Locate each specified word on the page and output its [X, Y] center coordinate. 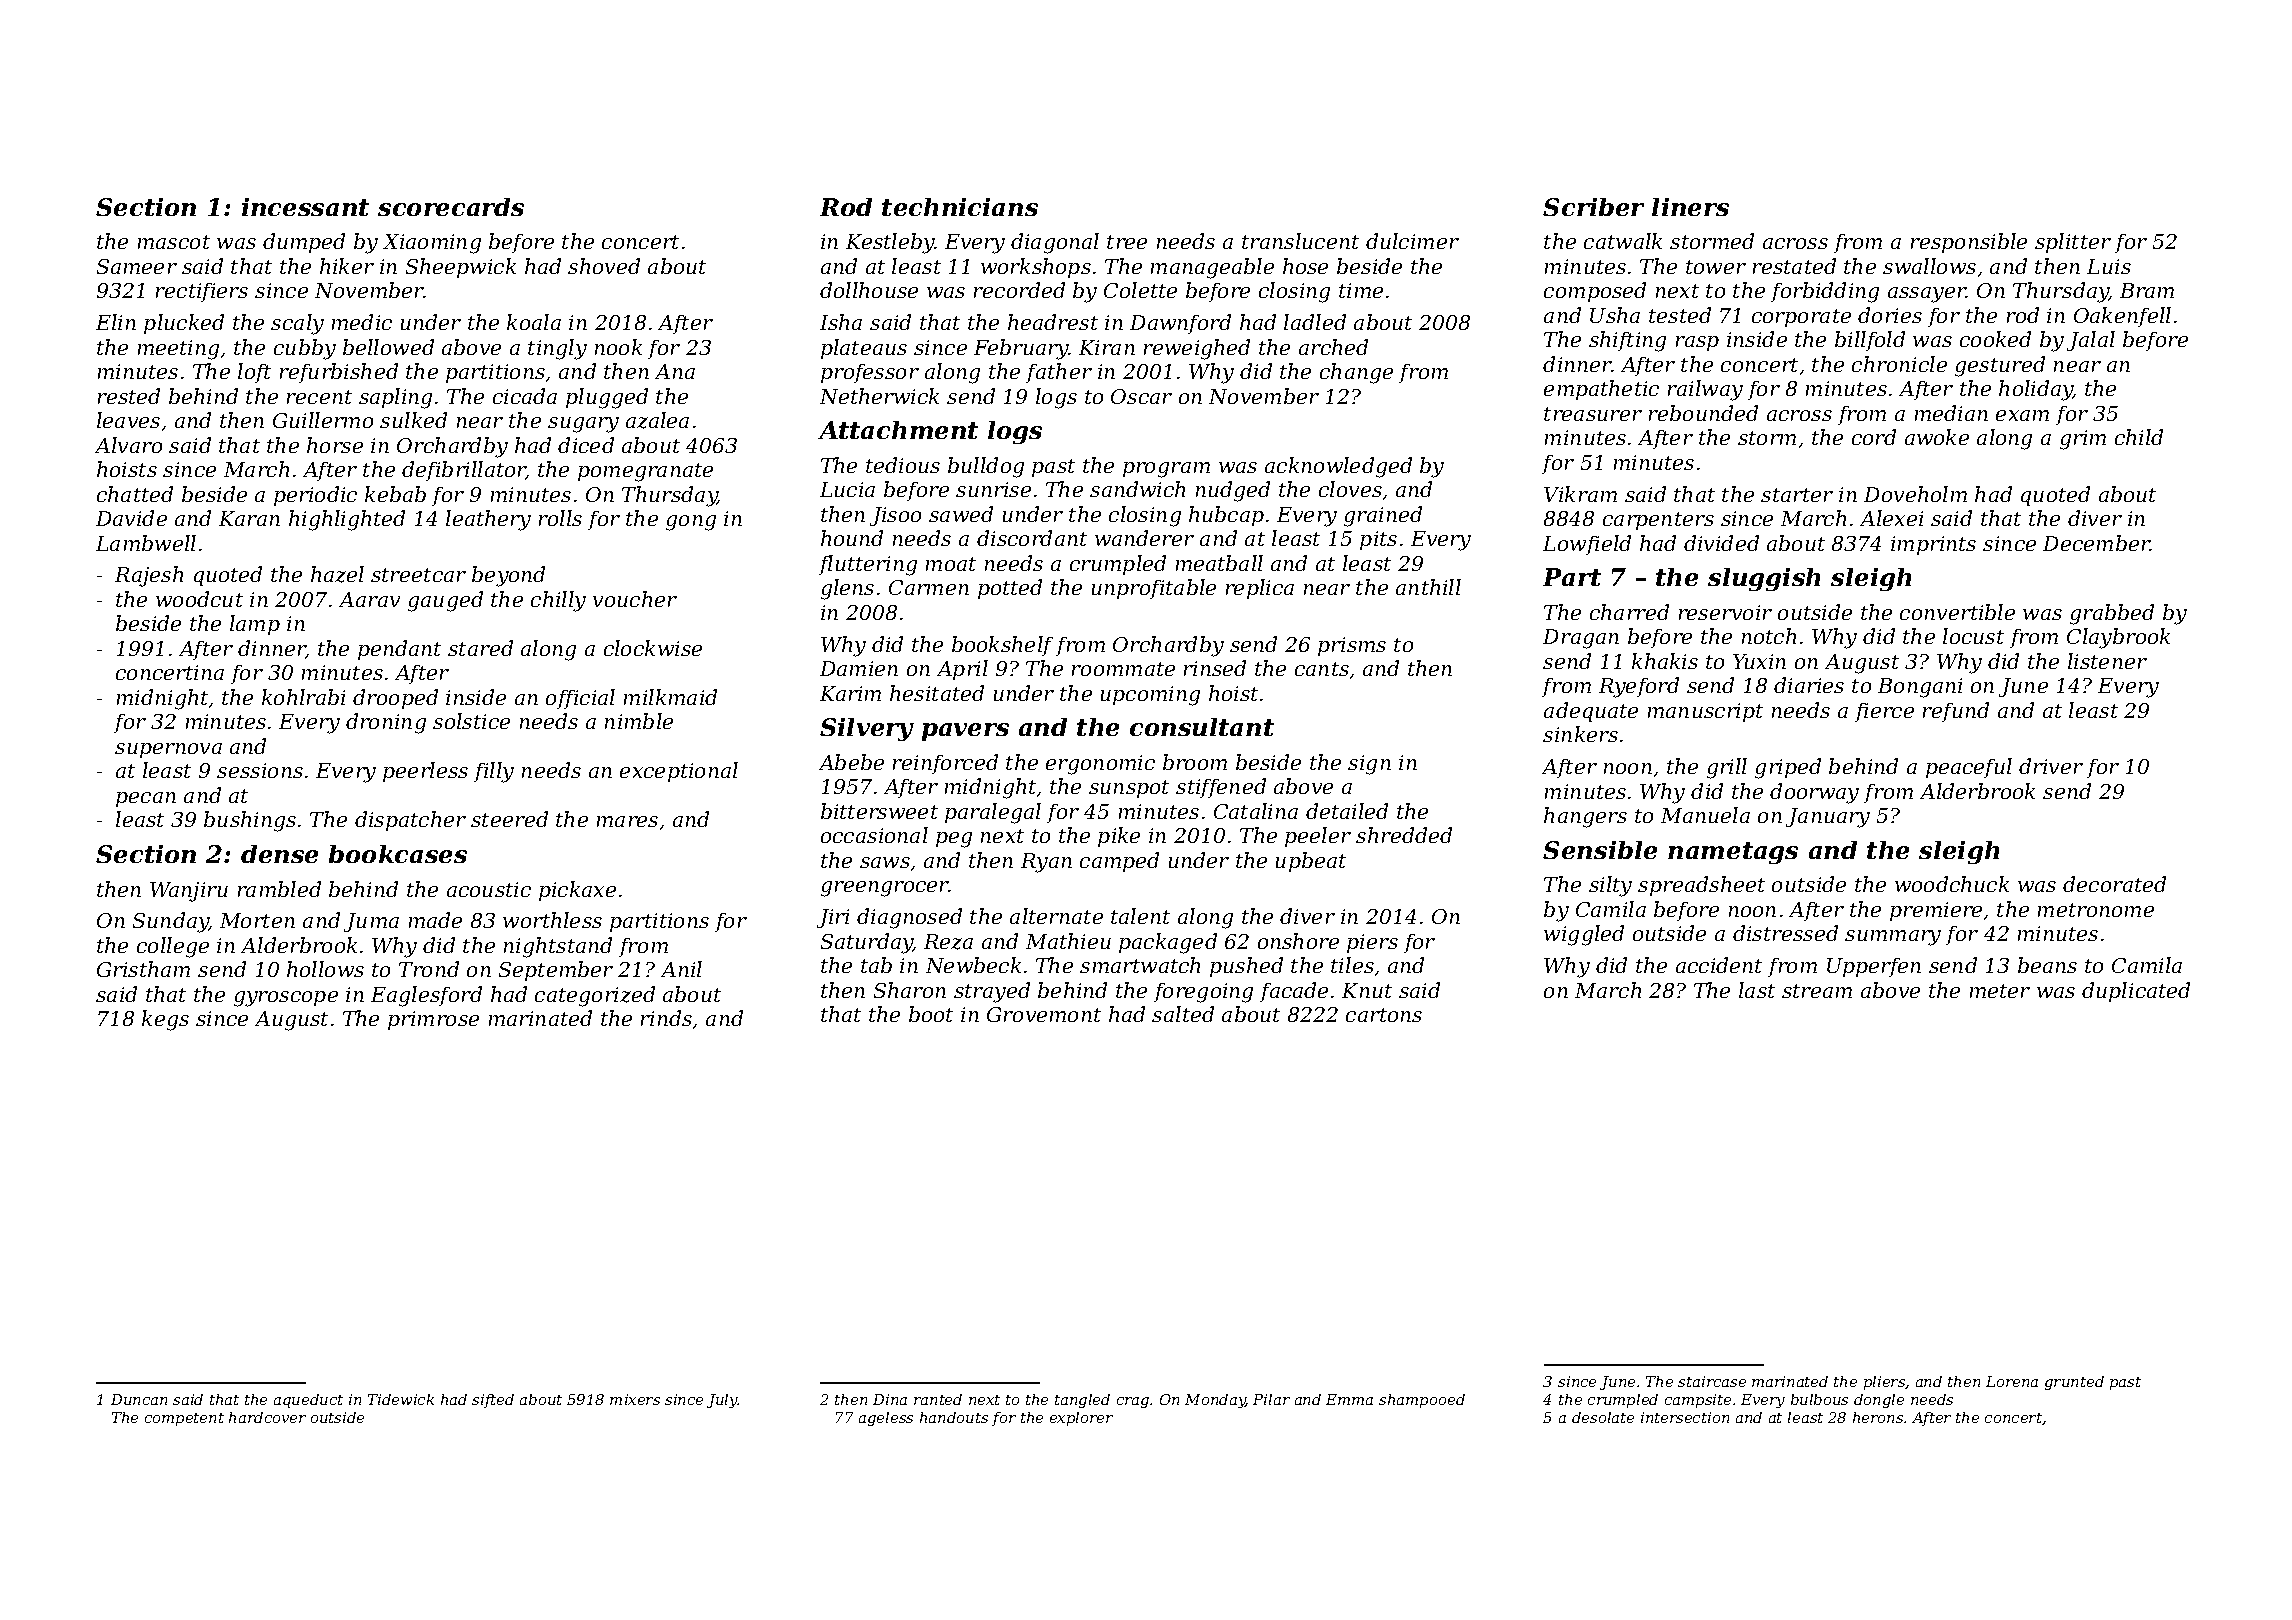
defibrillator [464, 471]
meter [2000, 991]
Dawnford [1180, 324]
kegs [165, 1020]
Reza [948, 942]
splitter [2073, 243]
